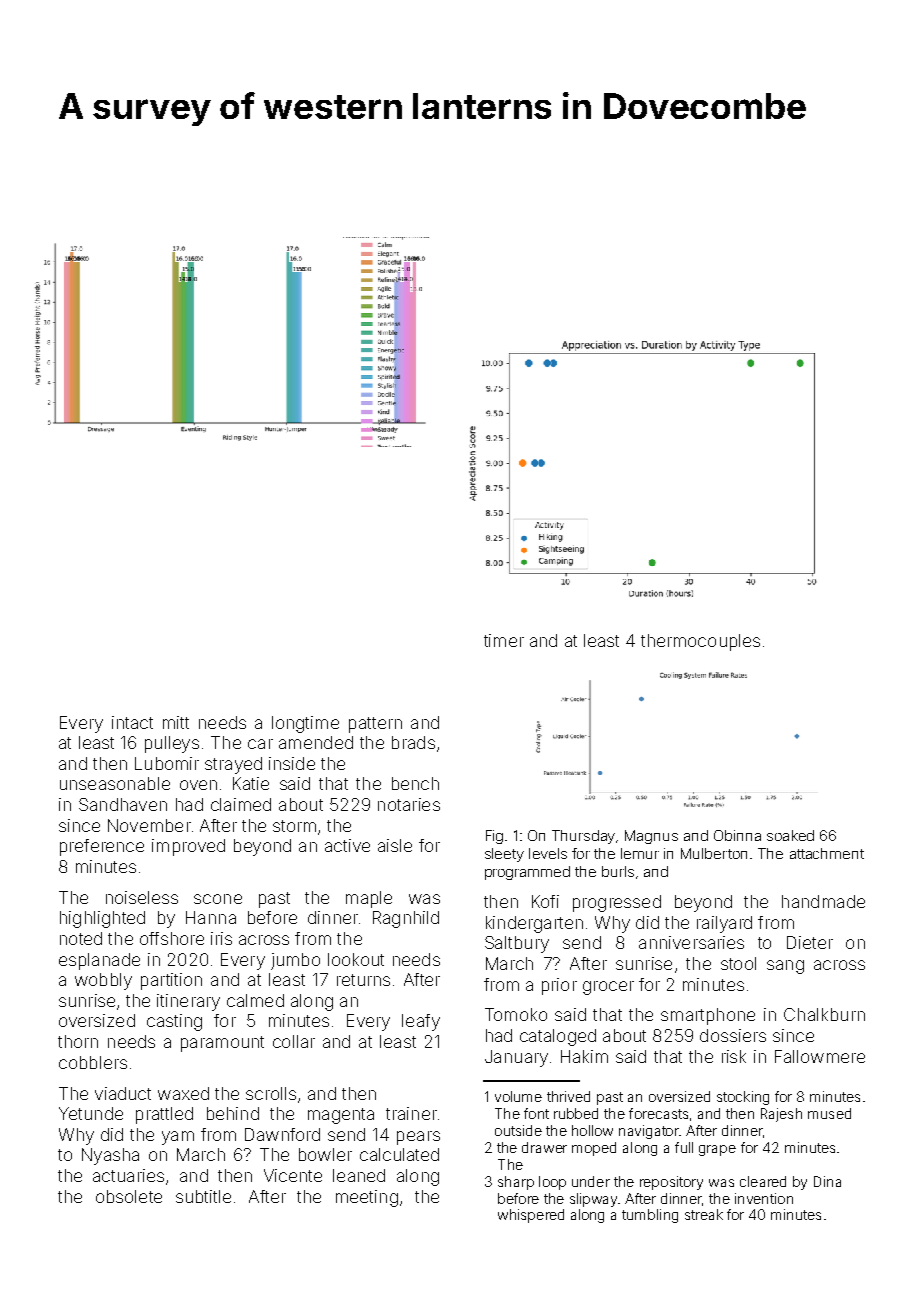  What do you see at coordinates (700, 642) in the page?
I see `thermocouples` at bounding box center [700, 642].
